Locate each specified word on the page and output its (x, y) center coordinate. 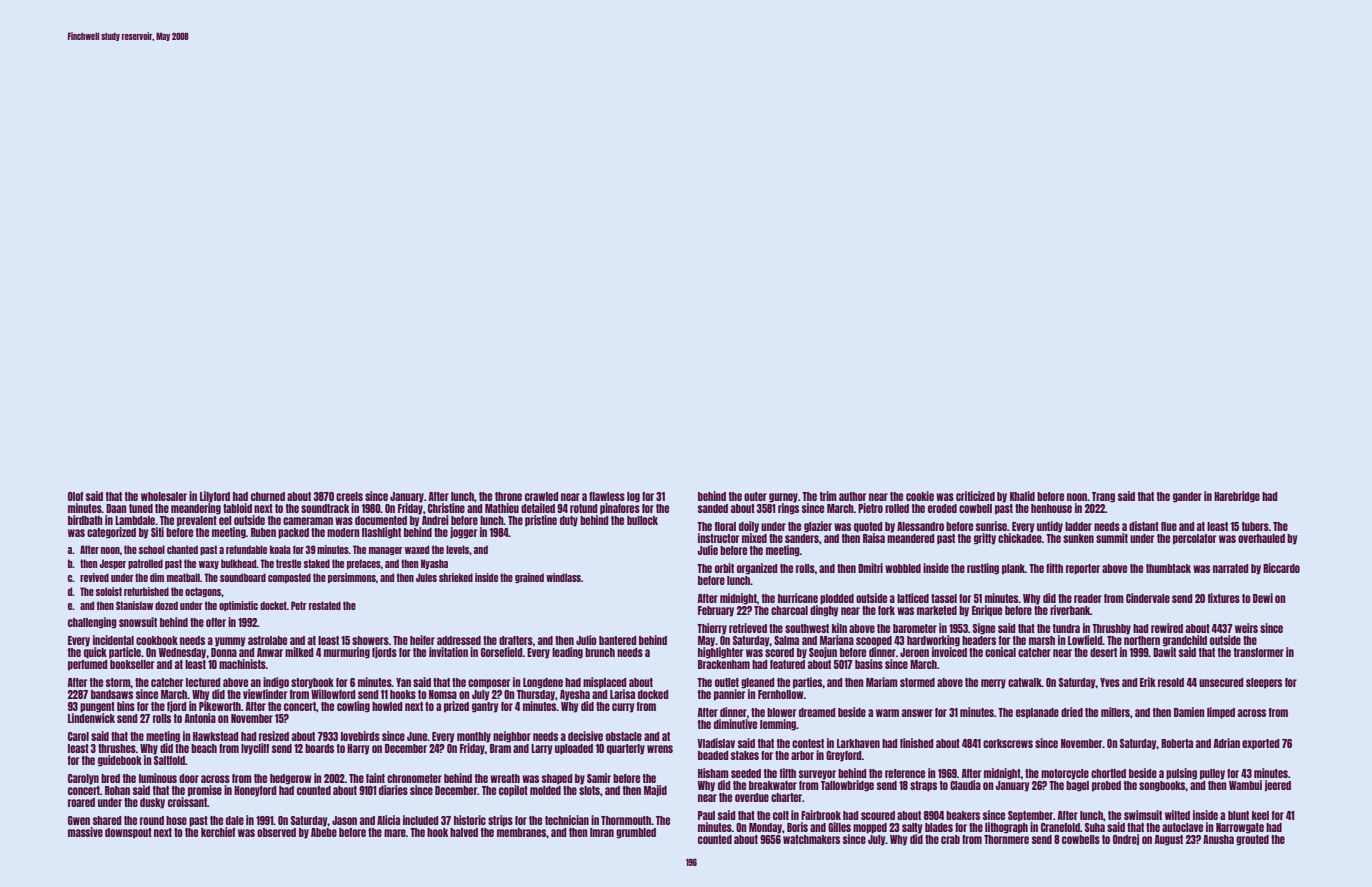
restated (325, 605)
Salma (786, 640)
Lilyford (215, 497)
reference (905, 773)
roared (81, 802)
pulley (1212, 774)
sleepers (1264, 683)
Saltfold (169, 760)
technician (567, 820)
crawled (542, 496)
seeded (746, 773)
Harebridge (1237, 497)
